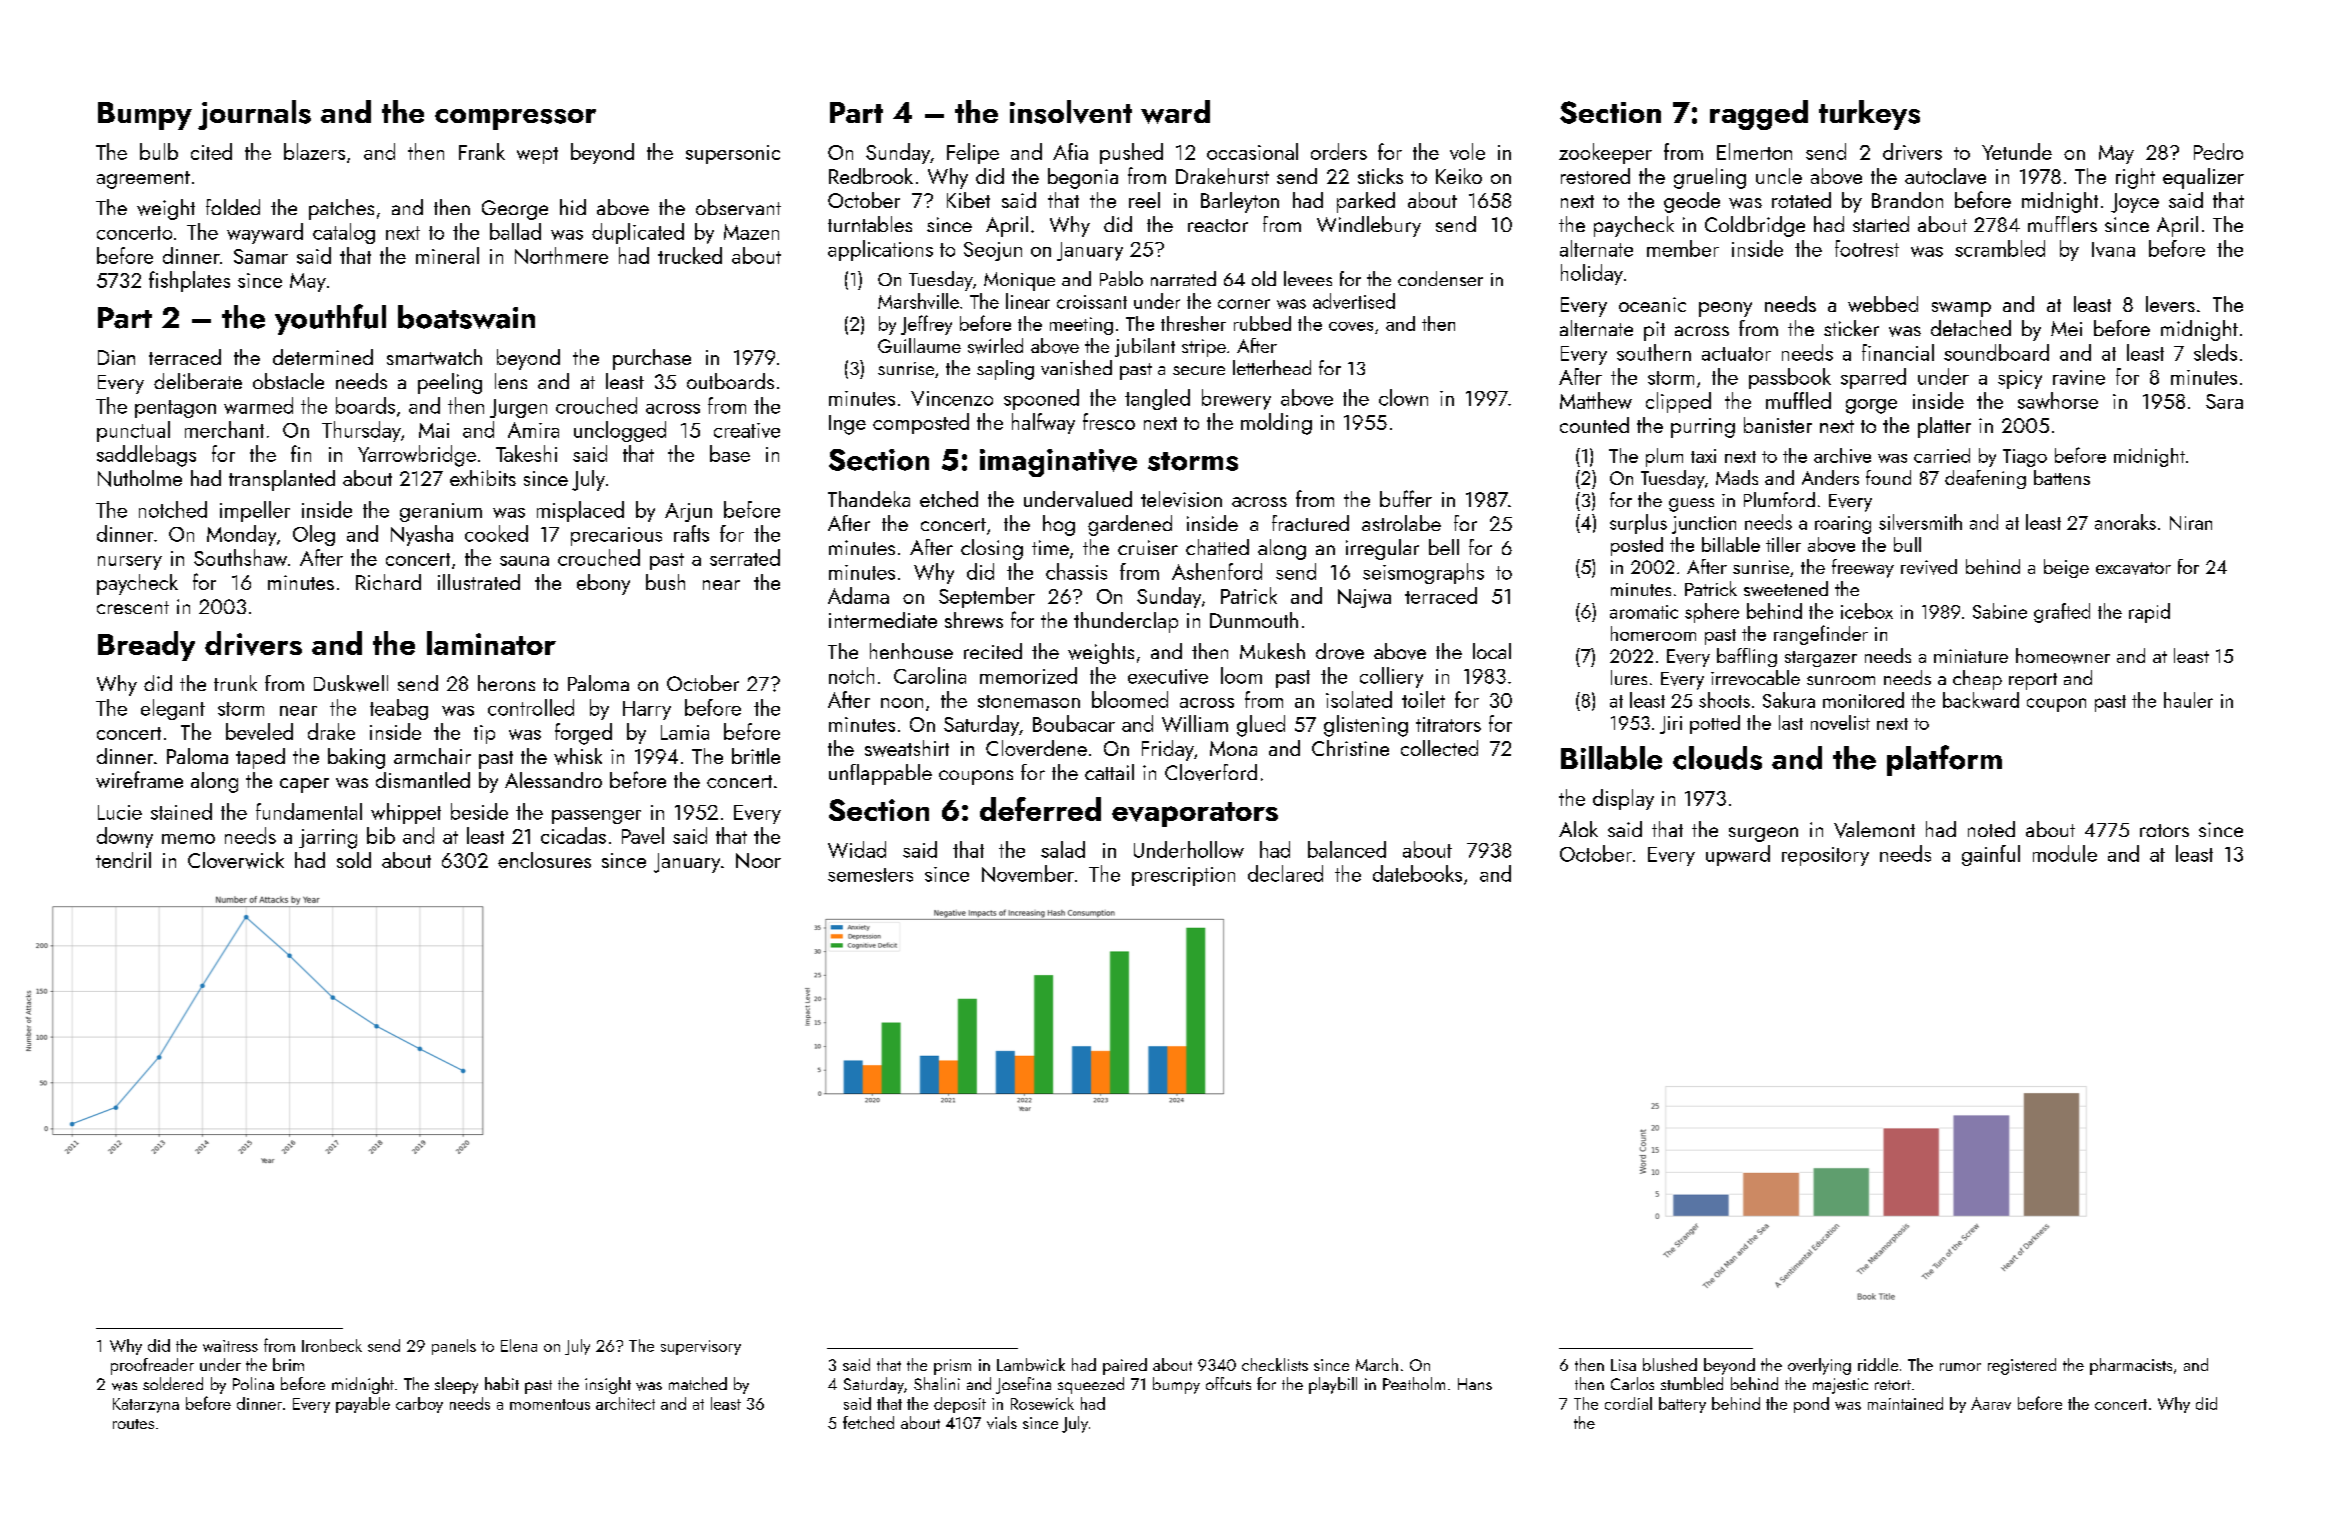  I want to click on momentous, so click(550, 1404).
